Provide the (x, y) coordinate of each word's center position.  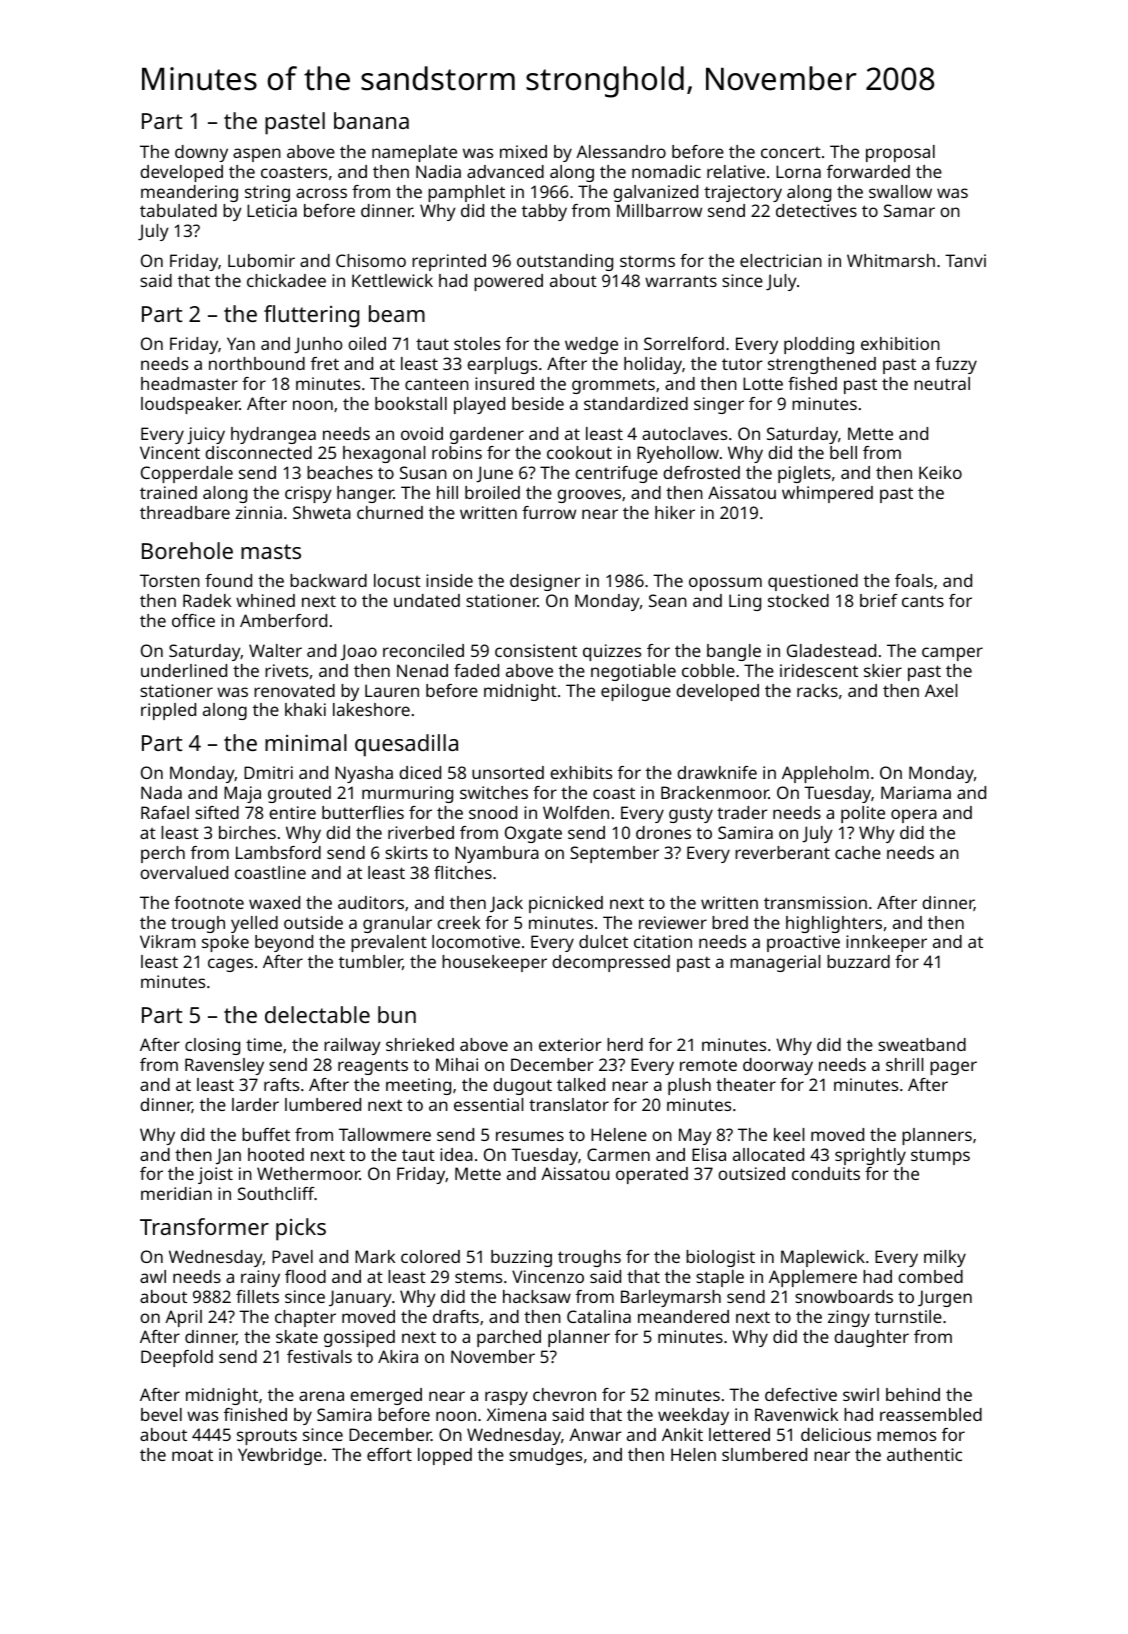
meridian (176, 1193)
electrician (781, 260)
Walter (275, 650)
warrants (681, 281)
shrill (904, 1064)
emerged (386, 1396)
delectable (317, 1014)
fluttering (311, 316)
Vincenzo (548, 1276)
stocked (798, 600)
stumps (940, 1157)
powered (508, 282)
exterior (570, 1044)
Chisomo (371, 260)
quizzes (612, 652)
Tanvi (965, 260)
